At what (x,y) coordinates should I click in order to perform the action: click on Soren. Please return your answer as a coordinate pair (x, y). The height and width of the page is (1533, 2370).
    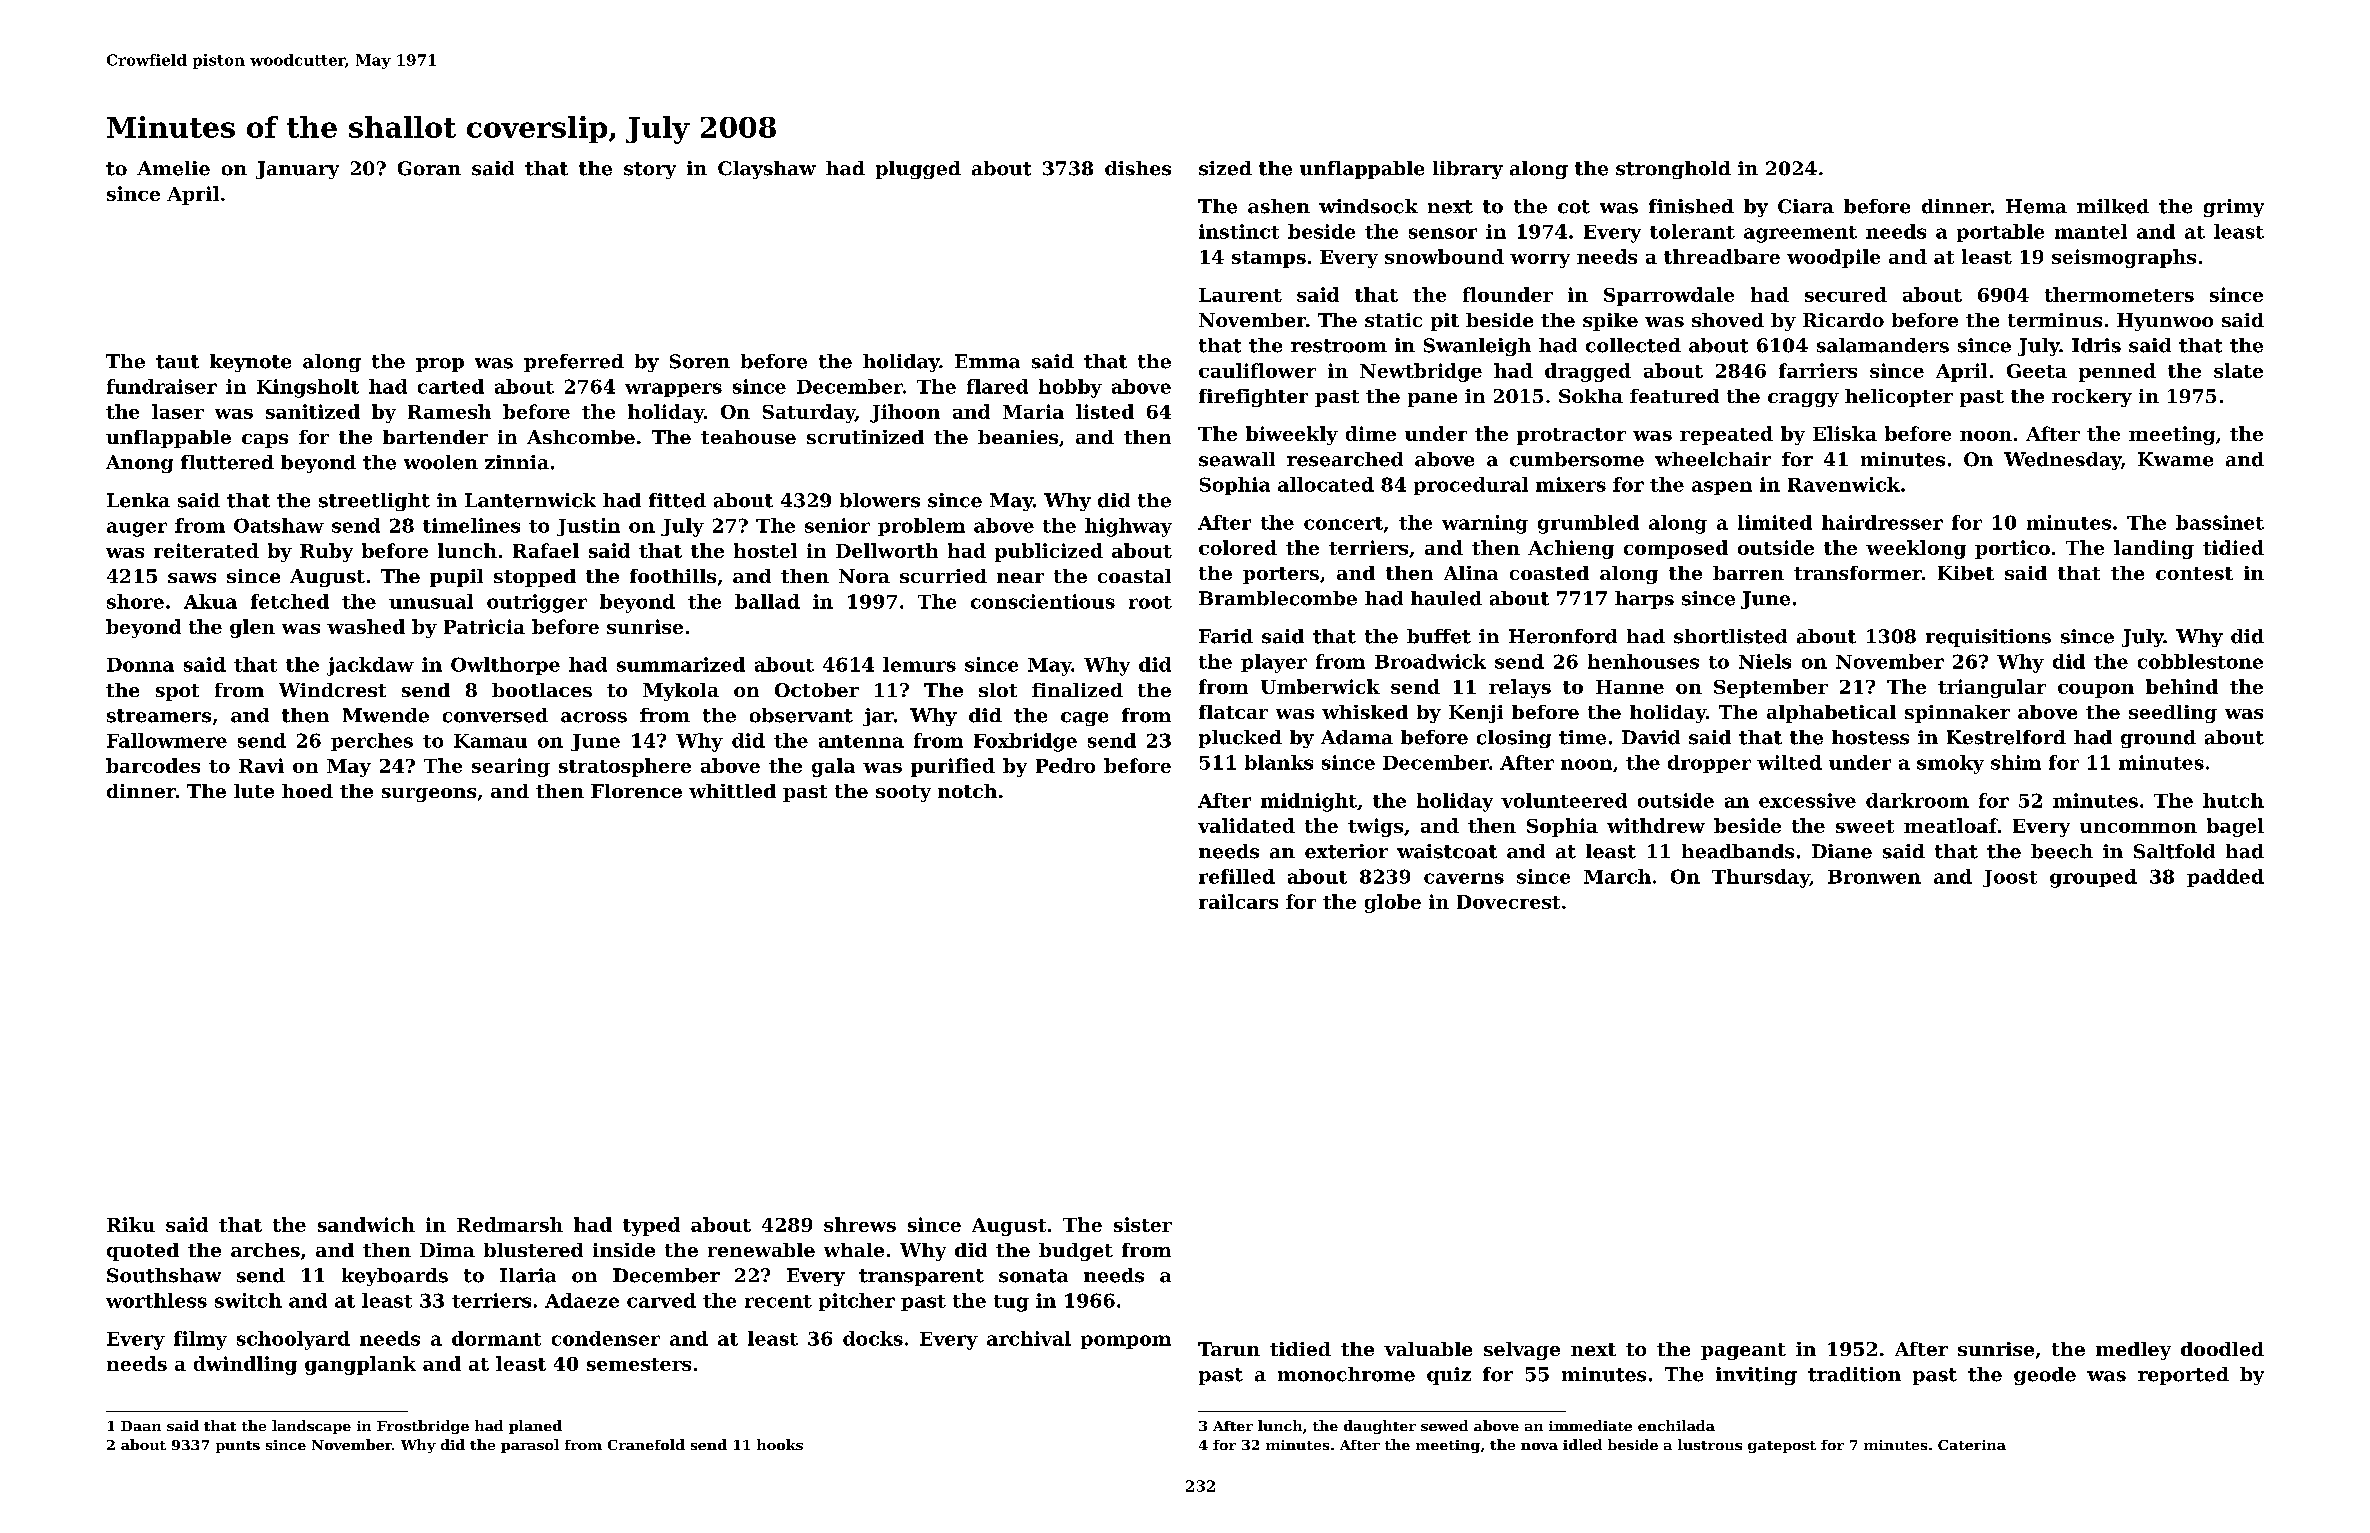
    Looking at the image, I should click on (700, 361).
